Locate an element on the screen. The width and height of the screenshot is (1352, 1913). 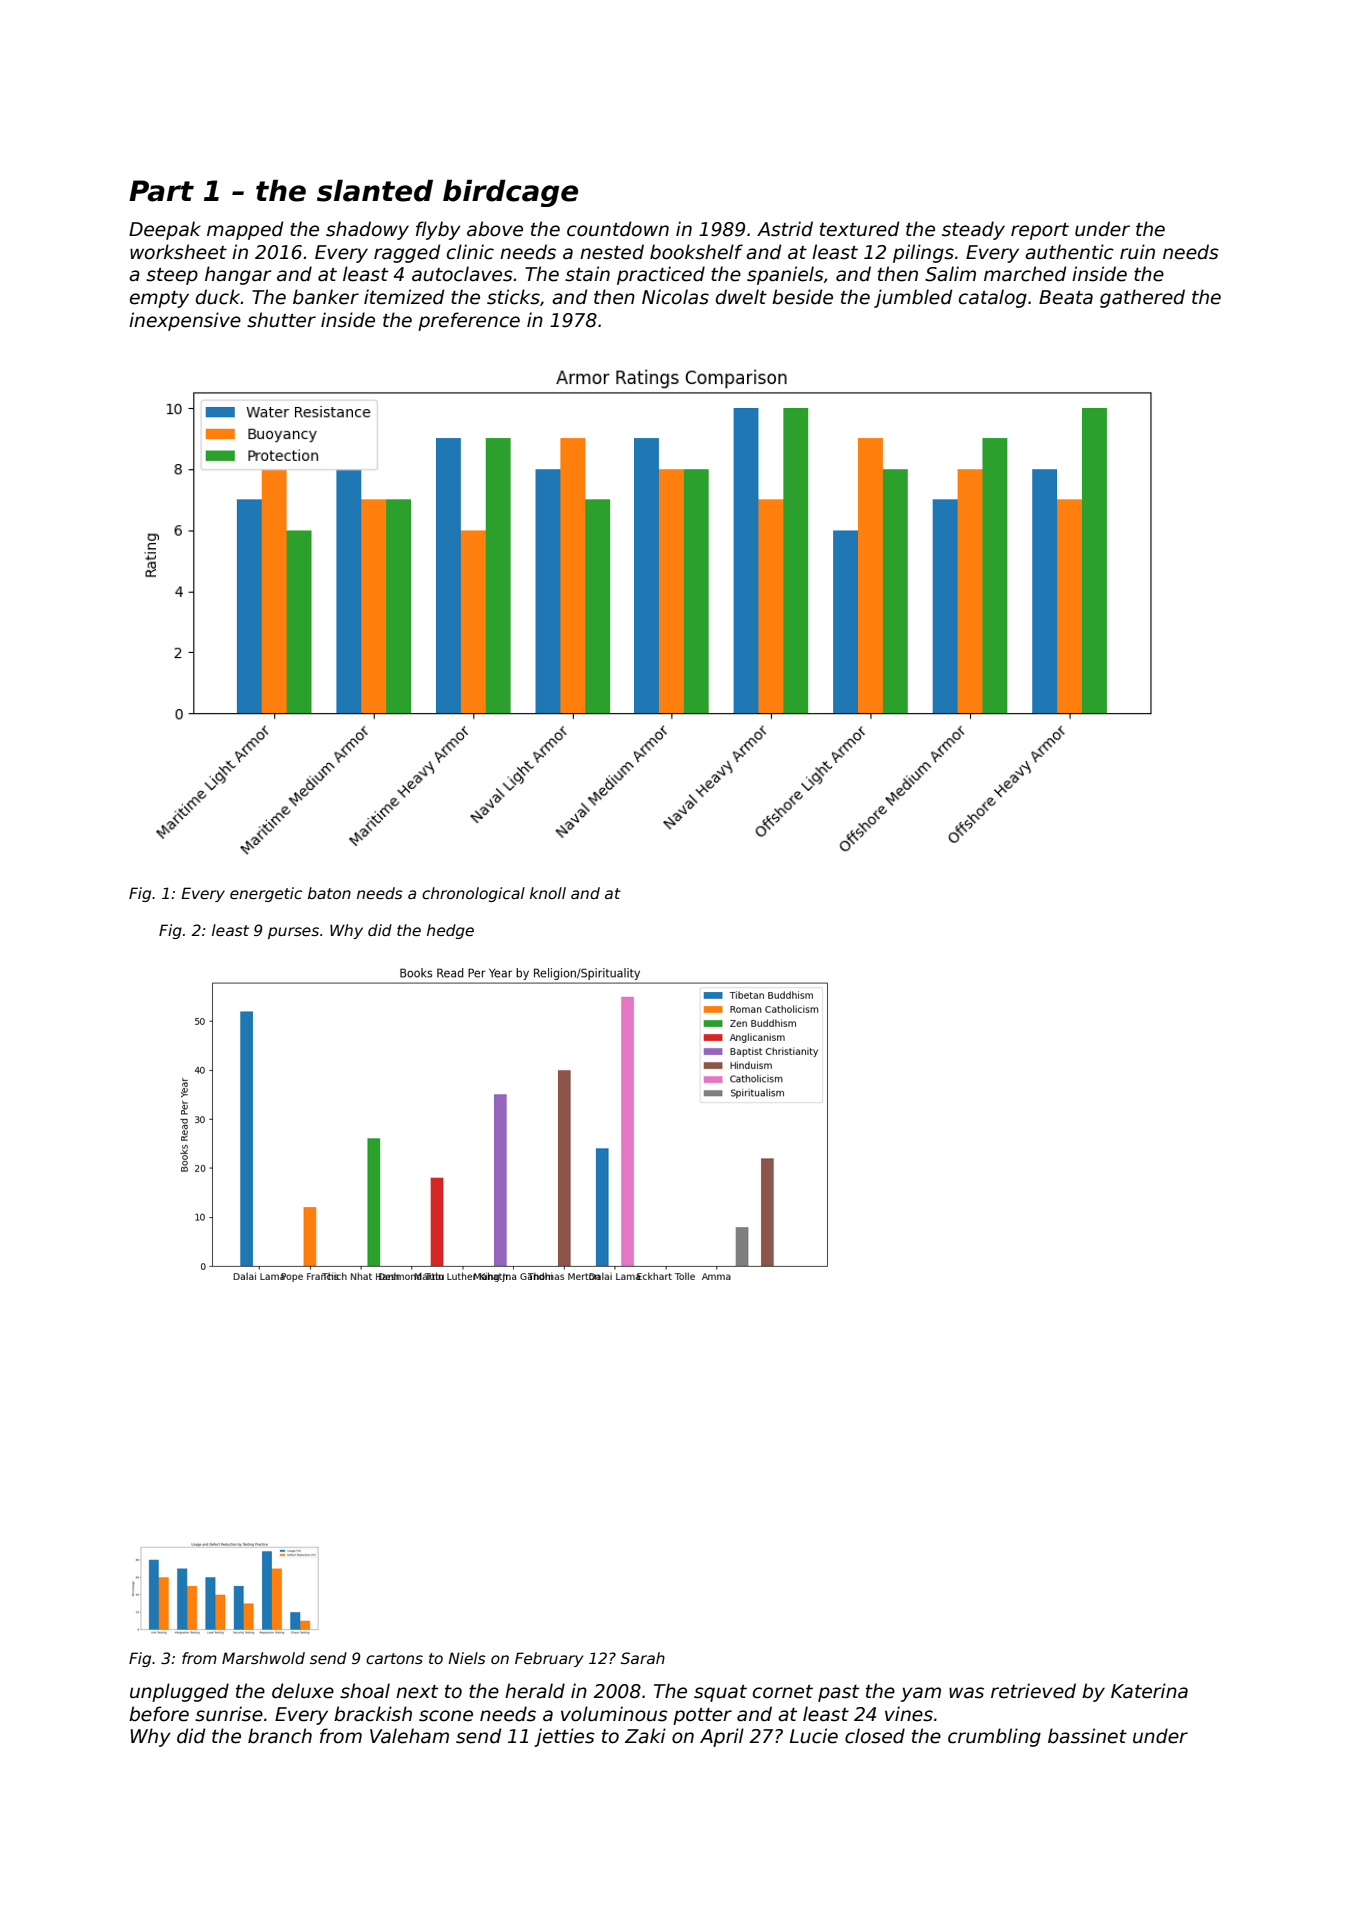
knoll is located at coordinates (548, 893).
